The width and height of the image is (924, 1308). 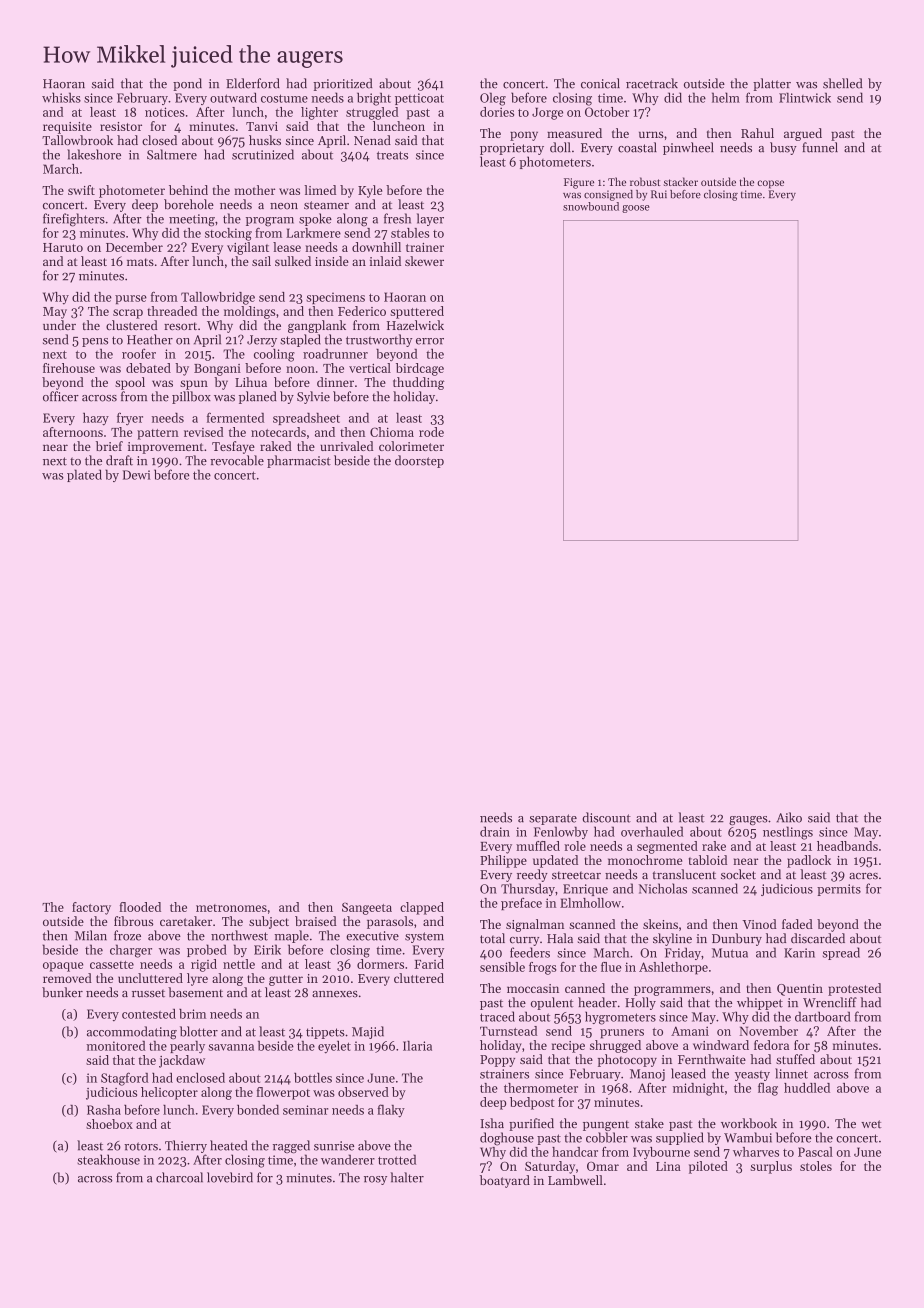 What do you see at coordinates (430, 341) in the image?
I see `error` at bounding box center [430, 341].
